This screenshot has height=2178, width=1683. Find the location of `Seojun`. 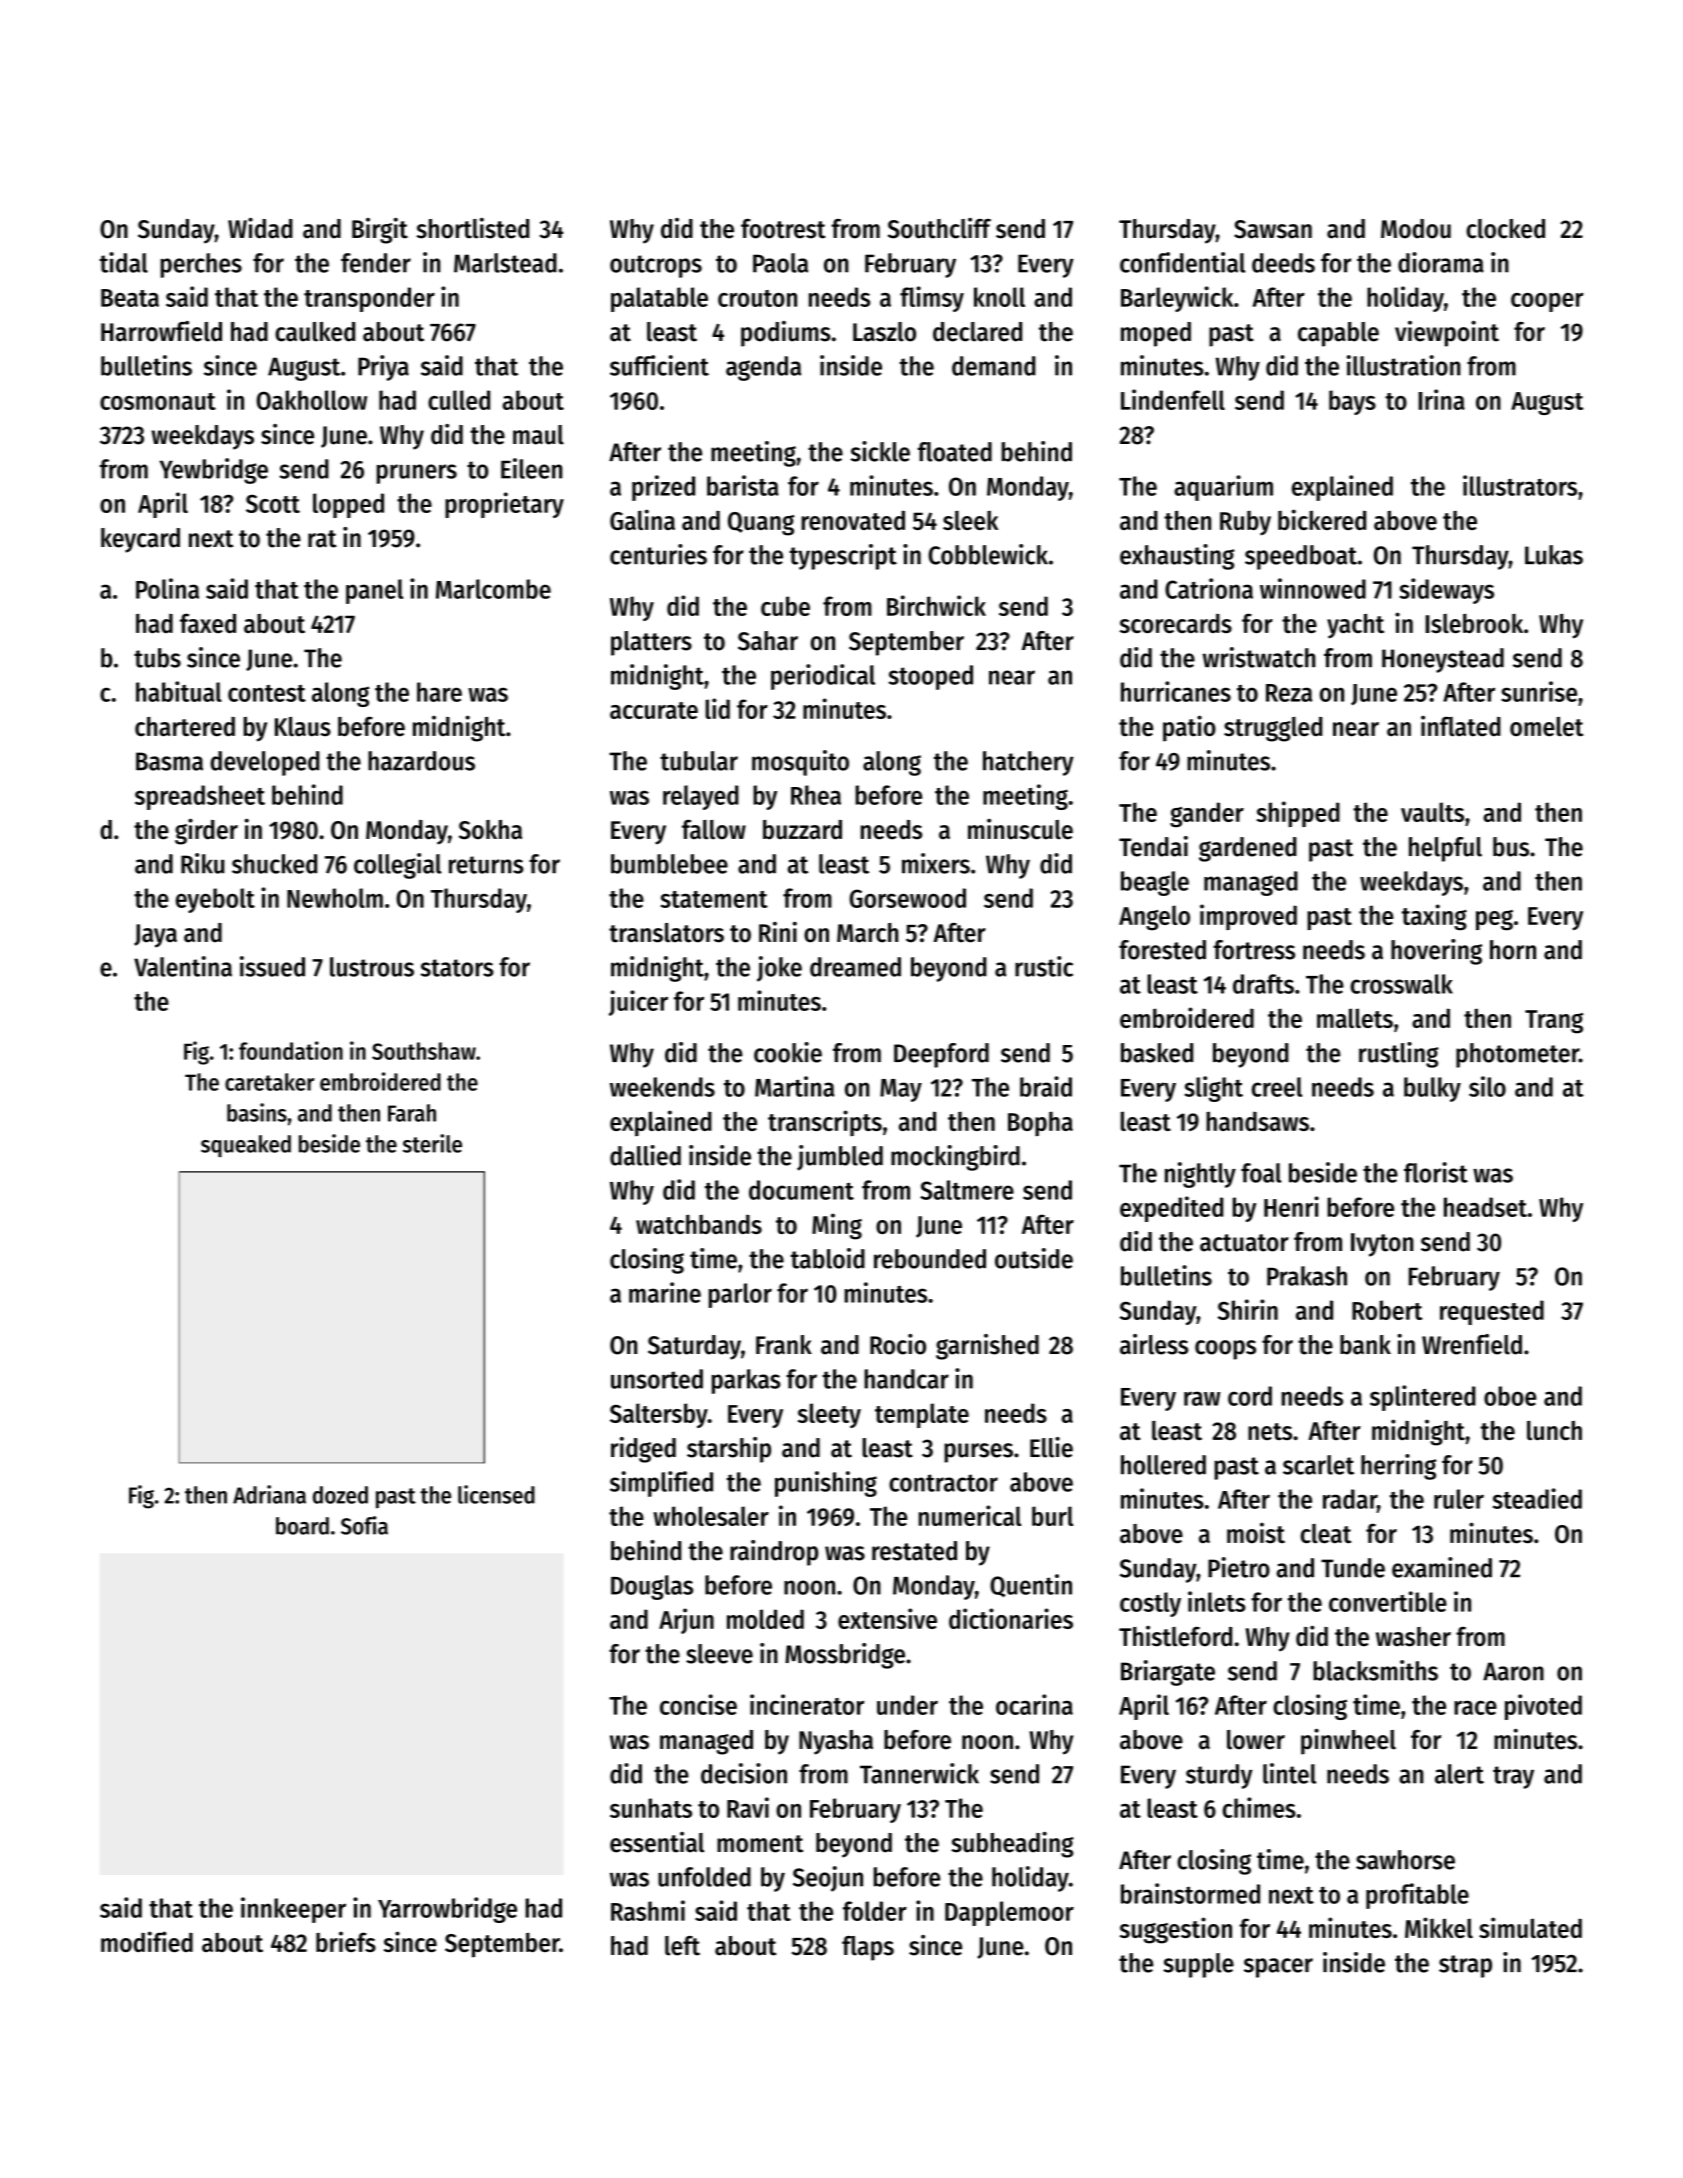

Seojun is located at coordinates (828, 1879).
